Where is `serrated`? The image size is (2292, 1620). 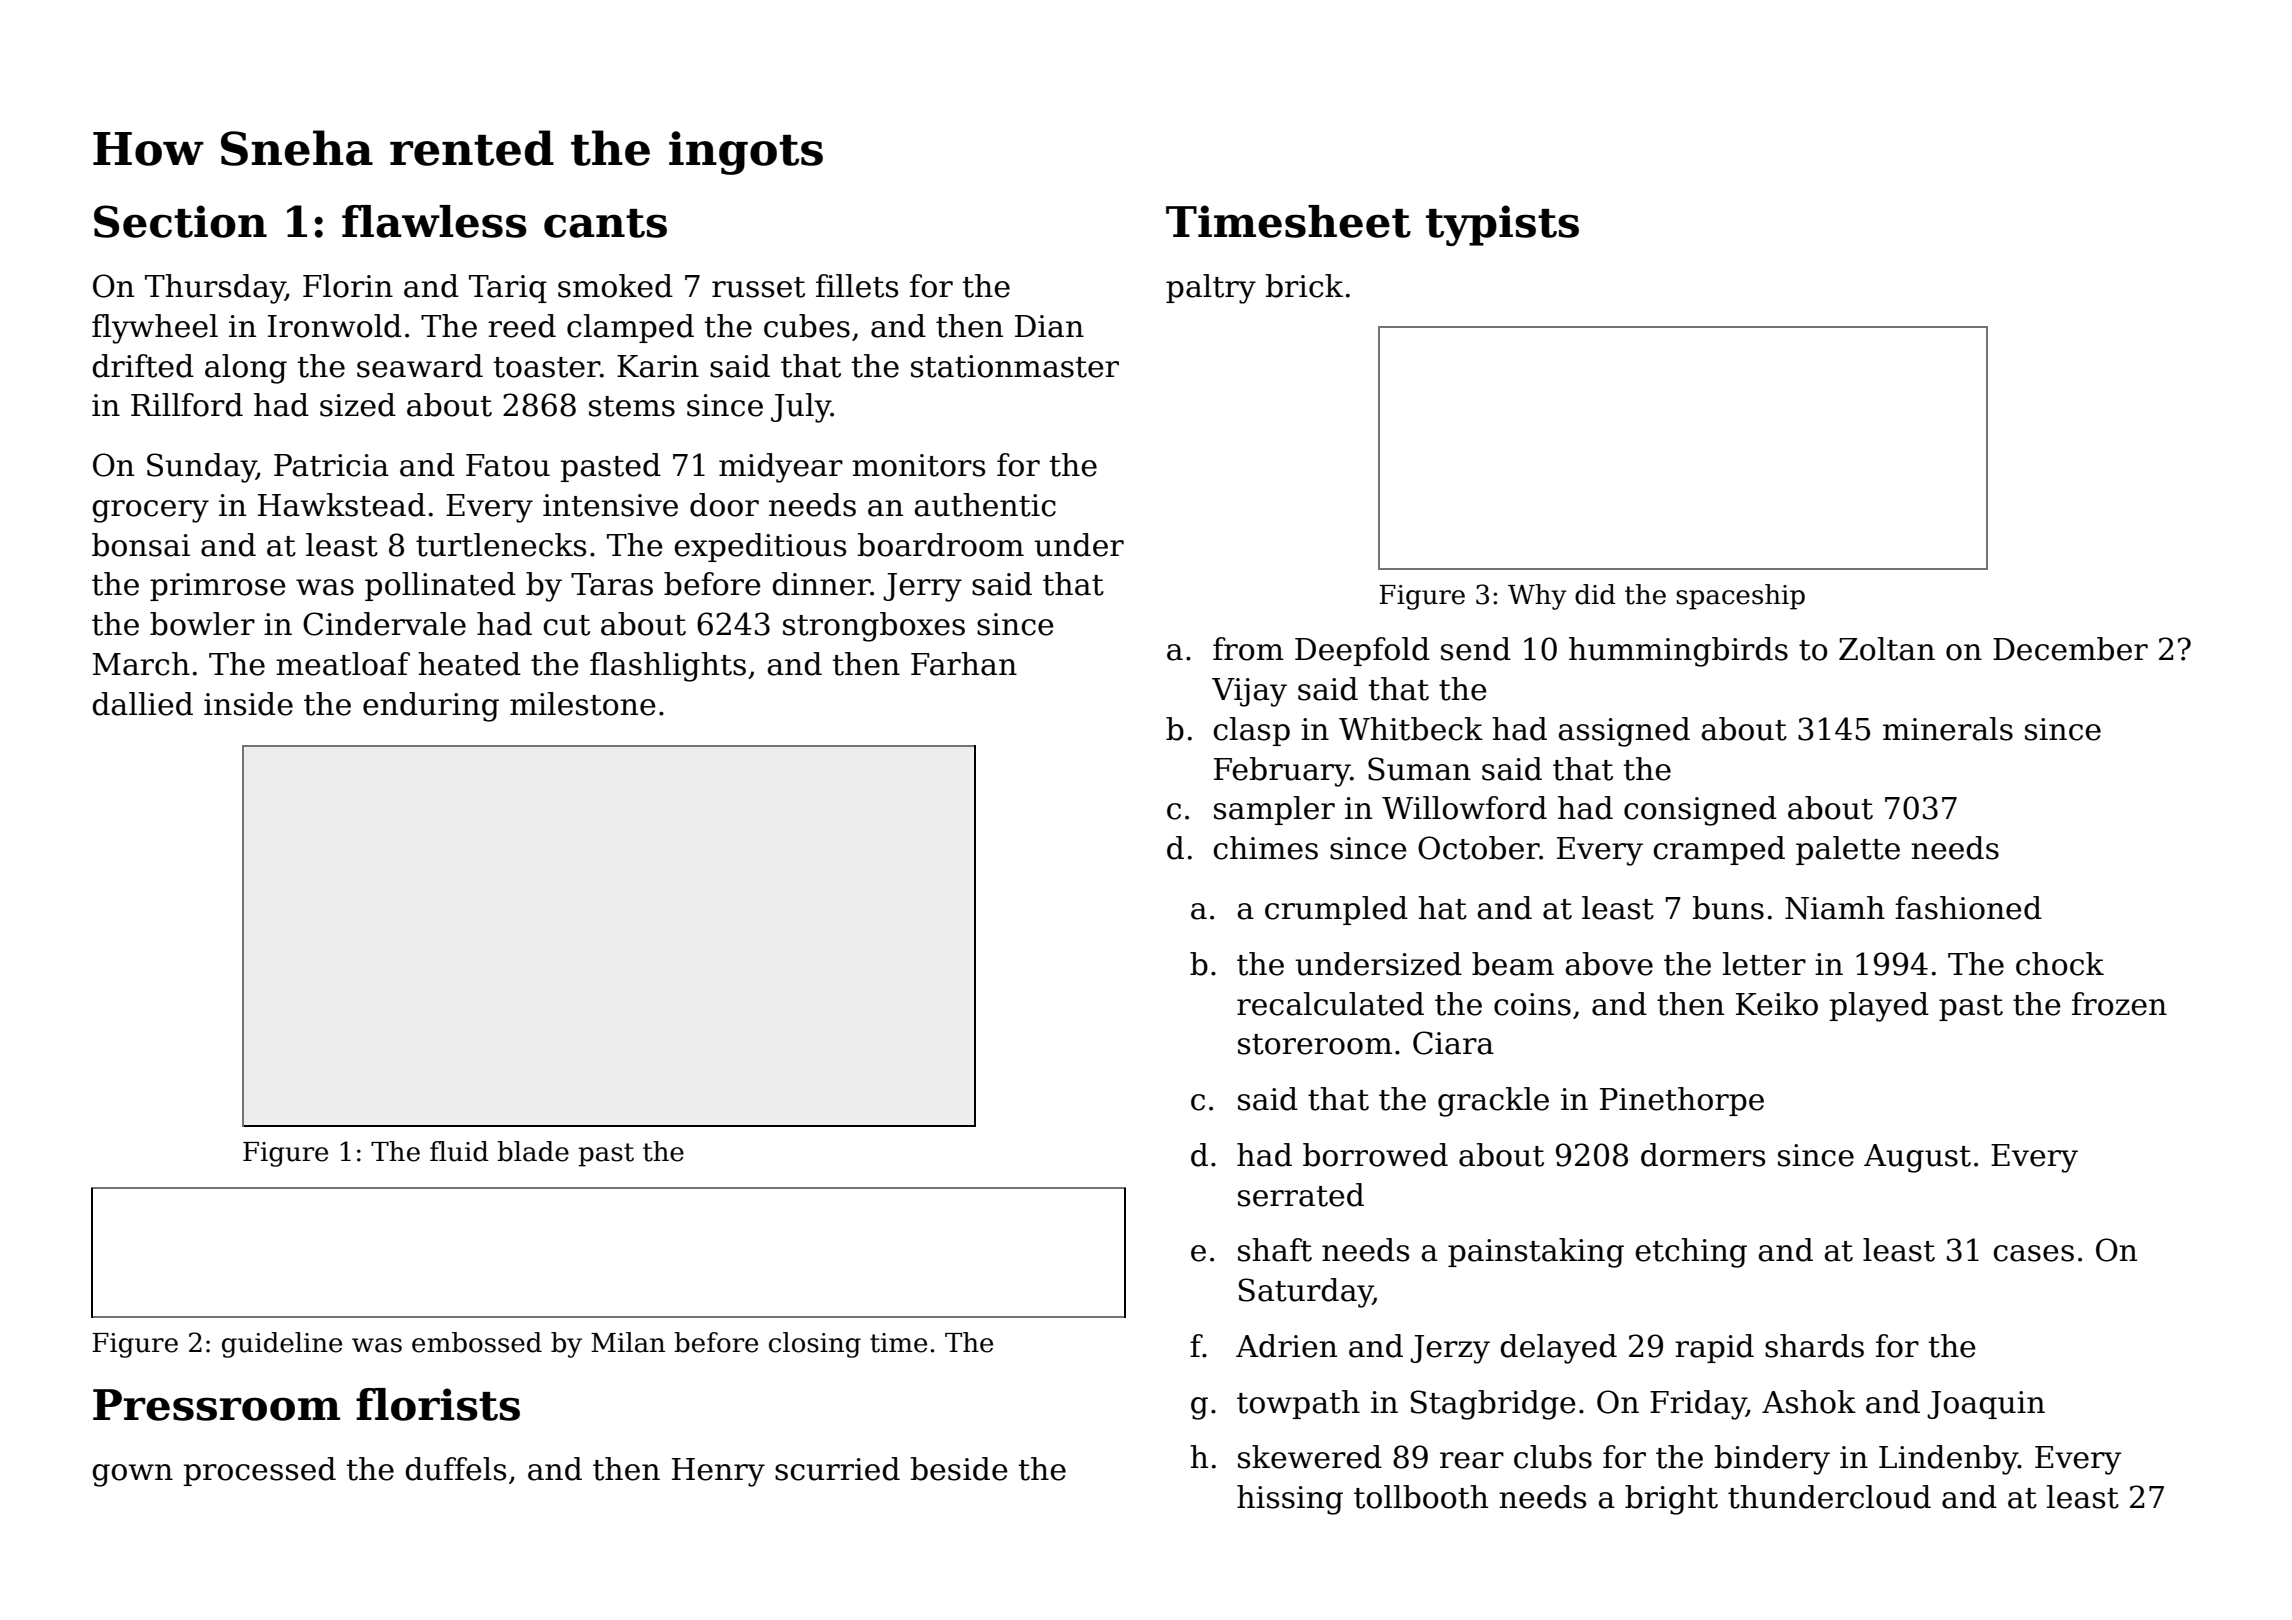
serrated is located at coordinates (1301, 1195).
